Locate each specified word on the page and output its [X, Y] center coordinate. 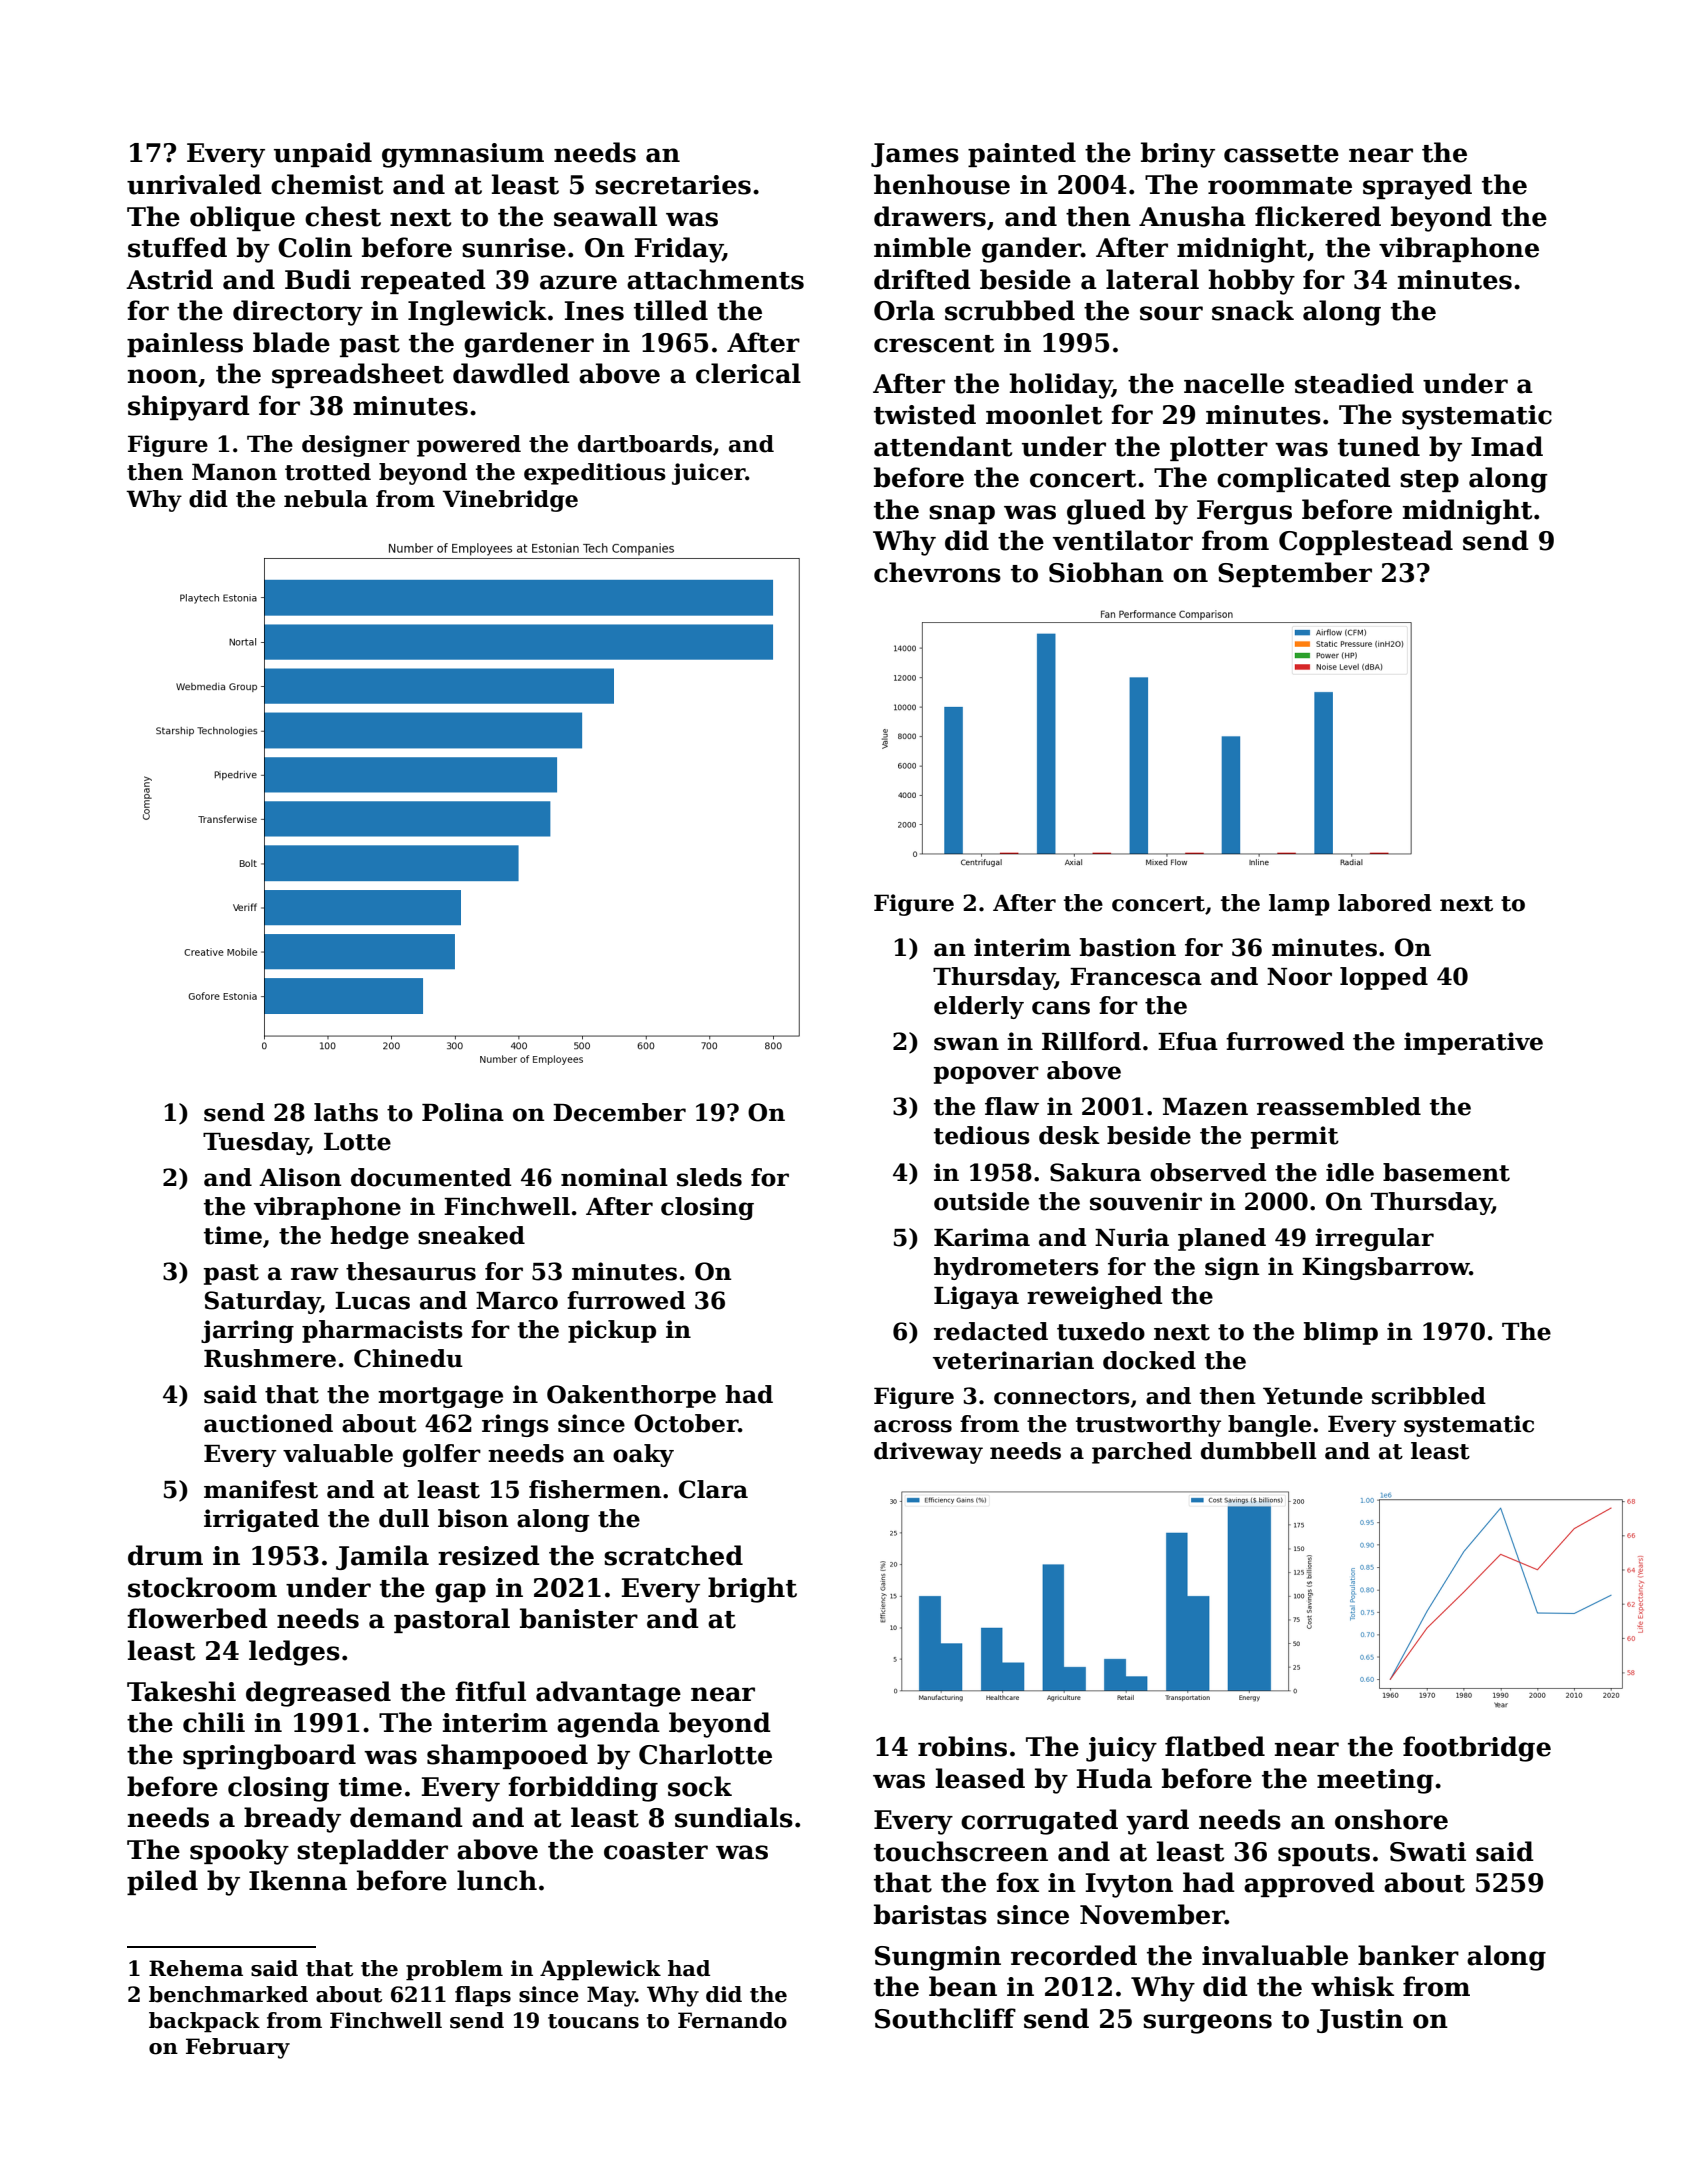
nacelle [1234, 383]
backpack [204, 2022]
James [915, 155]
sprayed [1417, 187]
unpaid [323, 154]
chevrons [937, 572]
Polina [463, 1112]
